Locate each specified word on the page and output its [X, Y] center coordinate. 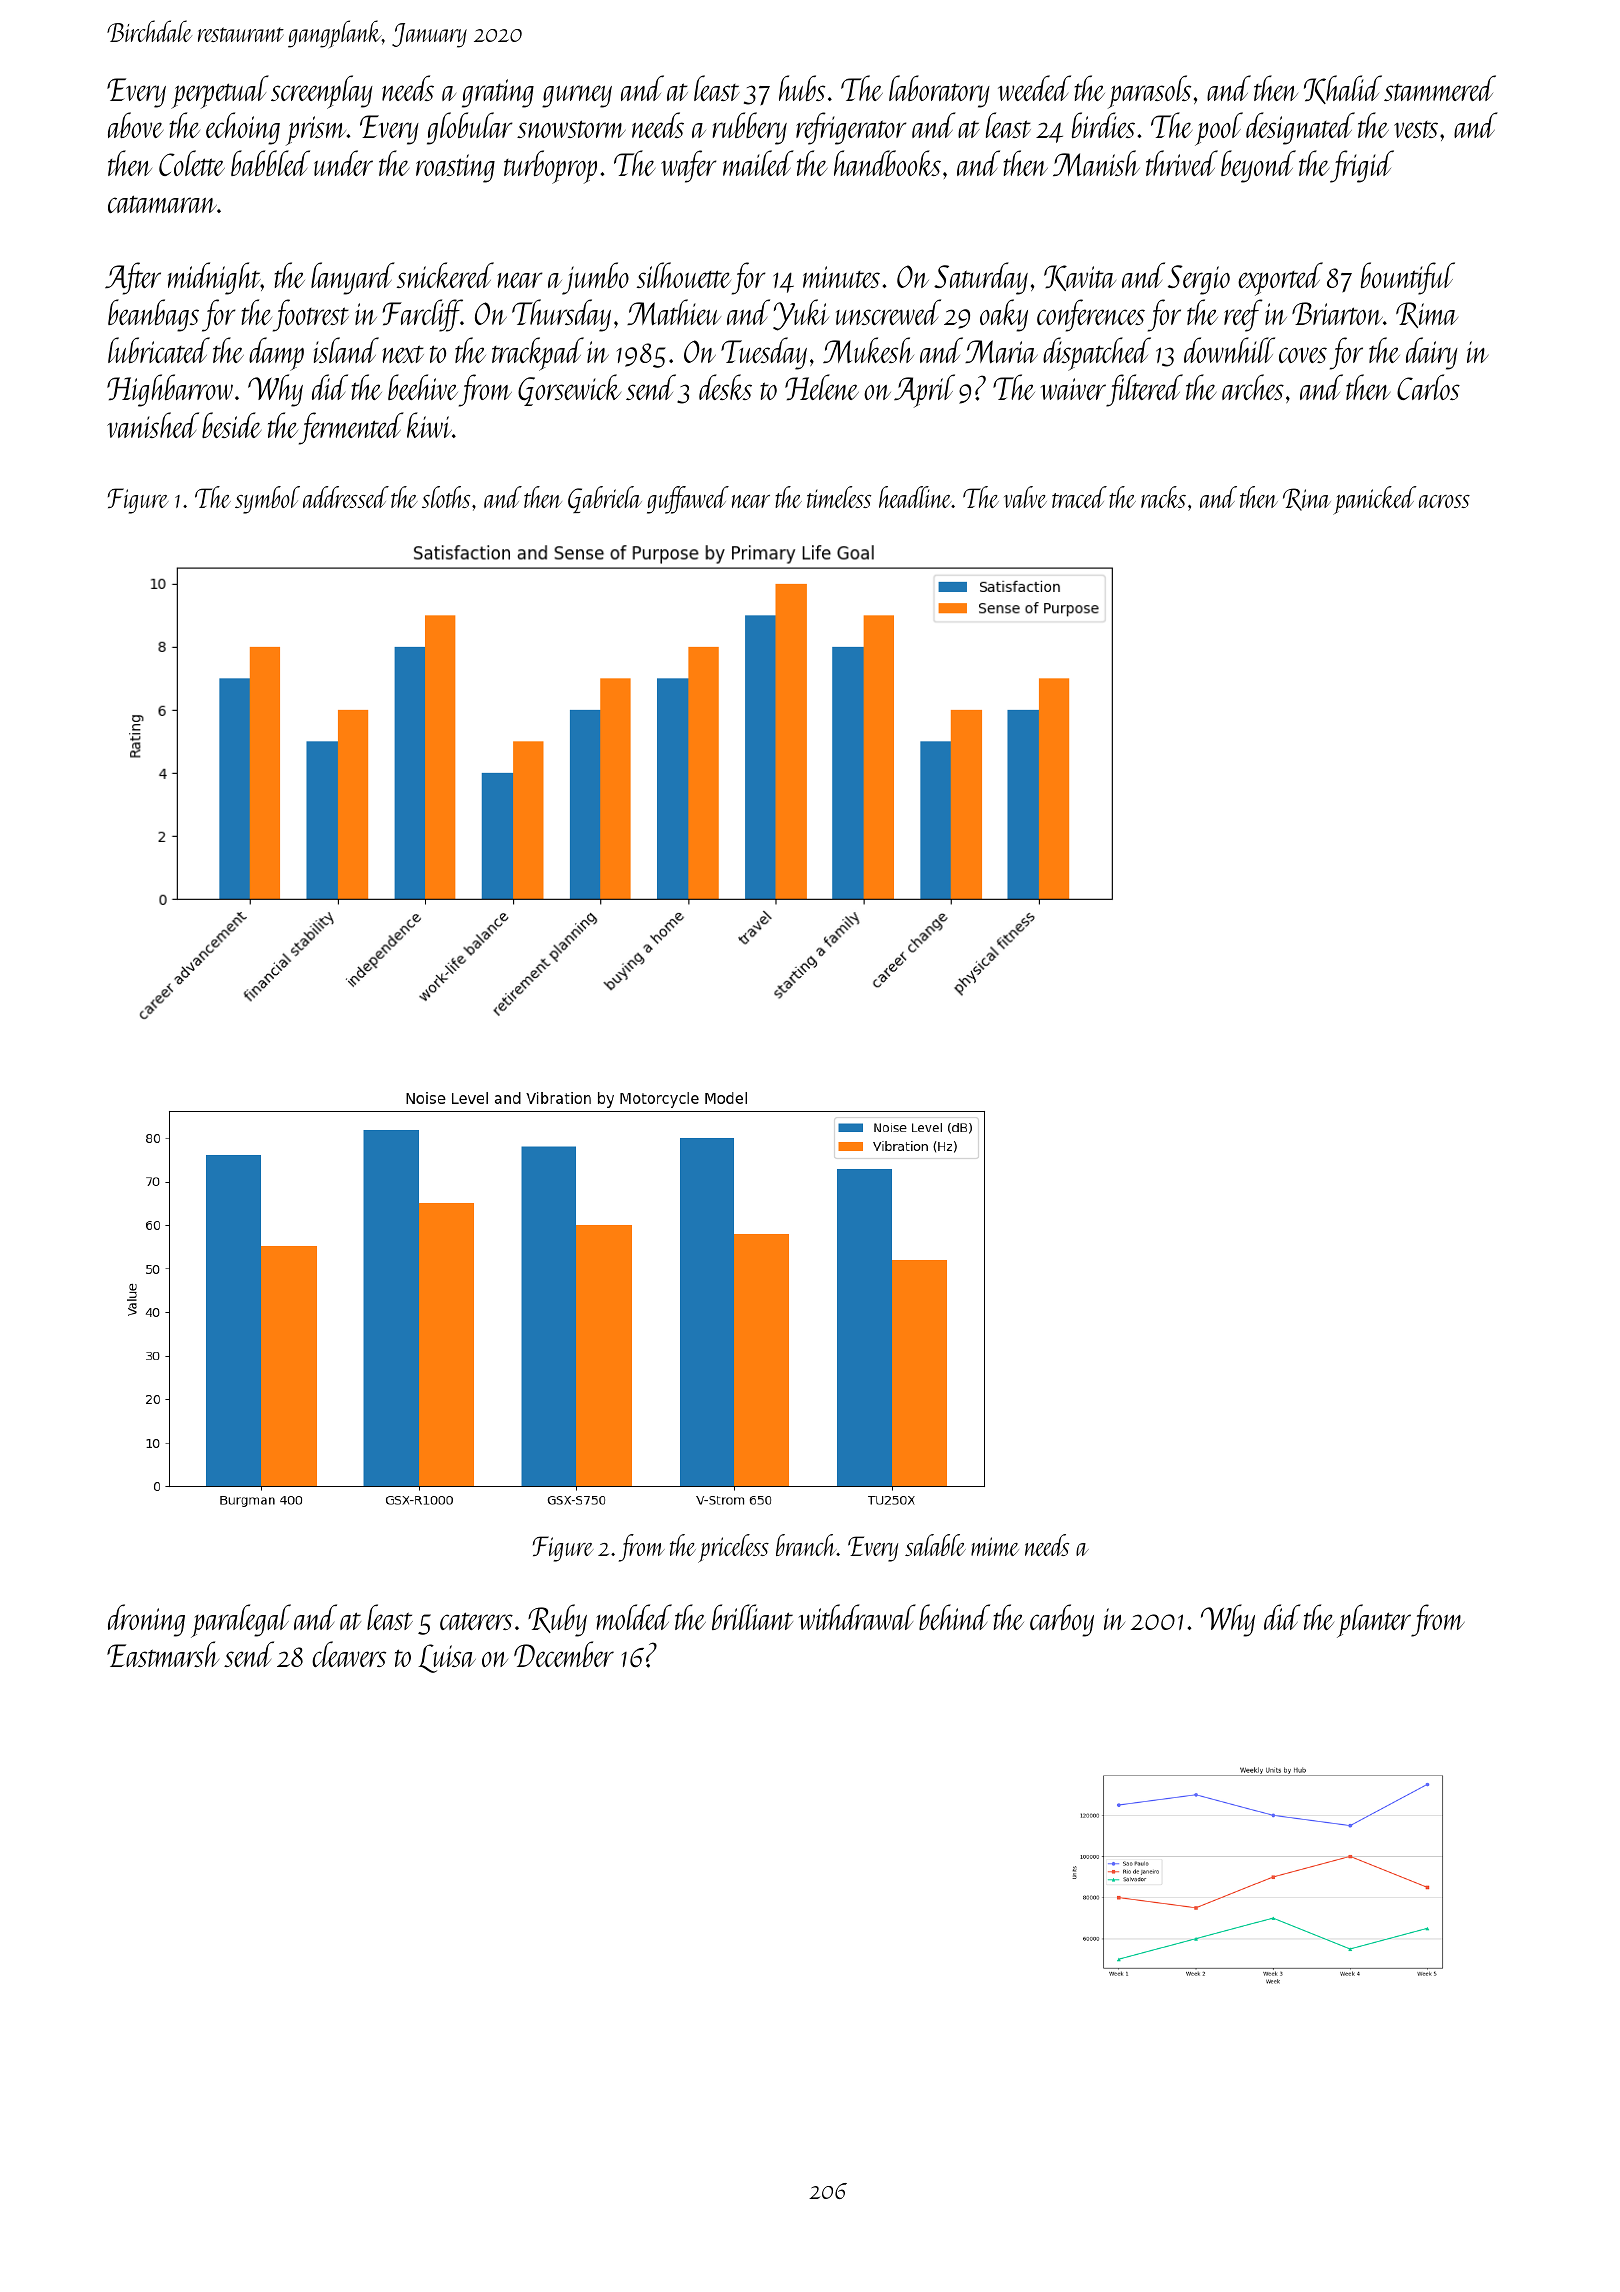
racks [1163, 497]
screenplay [322, 92]
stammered [1440, 88]
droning [146, 1620]
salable [935, 1545]
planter [1374, 1621]
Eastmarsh [163, 1654]
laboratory [939, 91]
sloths [446, 497]
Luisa [447, 1658]
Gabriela [605, 499]
